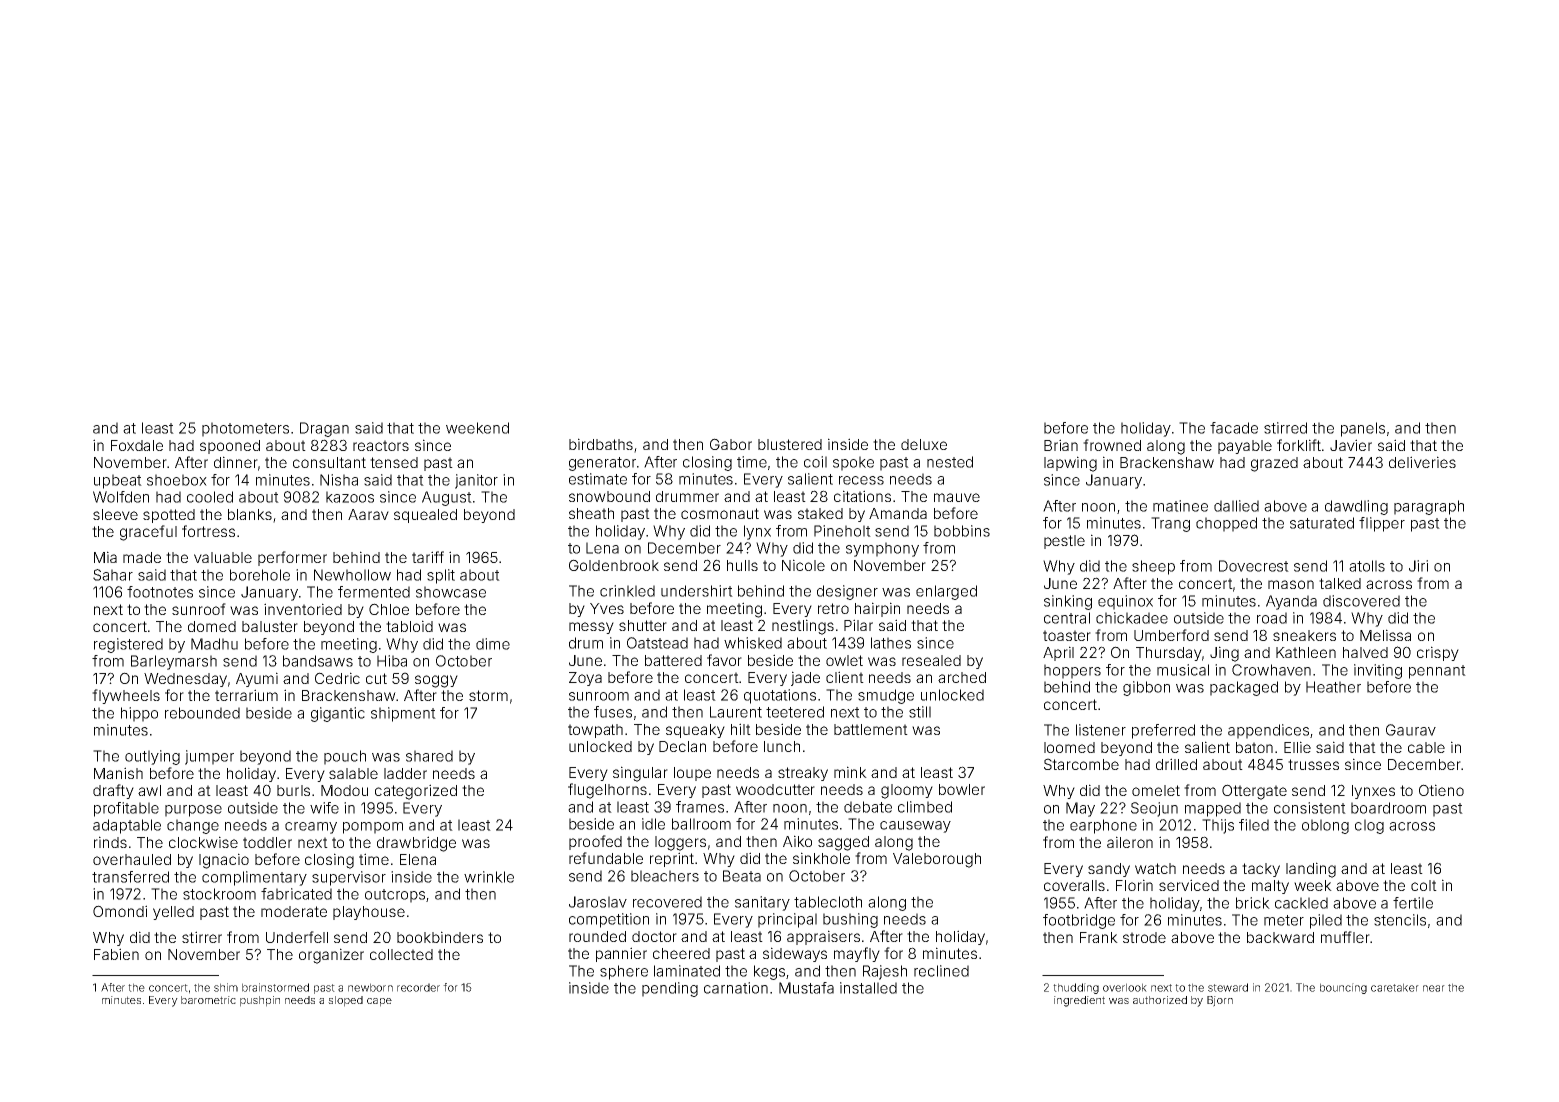 The height and width of the document is (1102, 1559). What do you see at coordinates (1101, 730) in the document?
I see `listener` at bounding box center [1101, 730].
